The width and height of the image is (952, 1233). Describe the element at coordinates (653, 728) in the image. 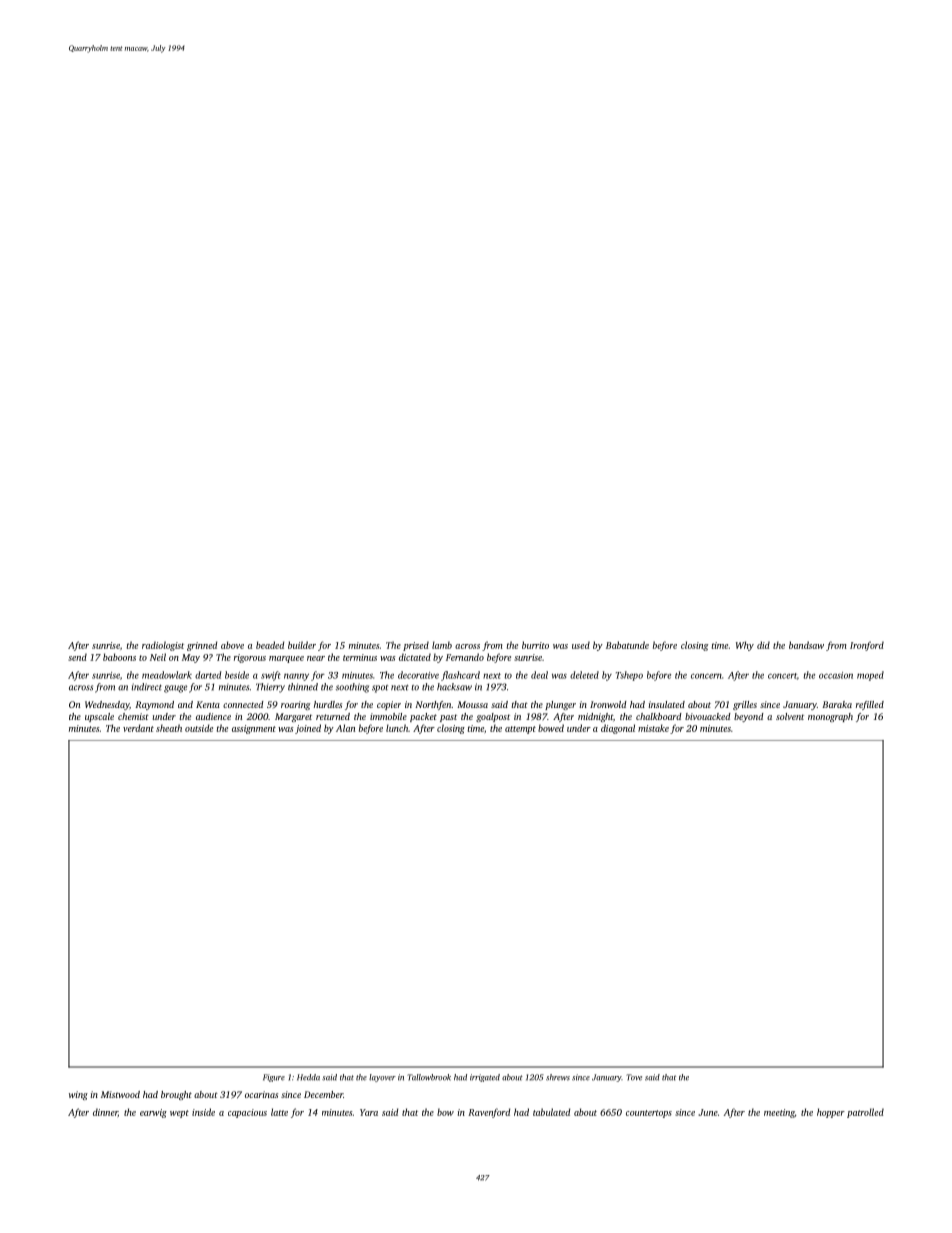

I see `mistake` at that location.
